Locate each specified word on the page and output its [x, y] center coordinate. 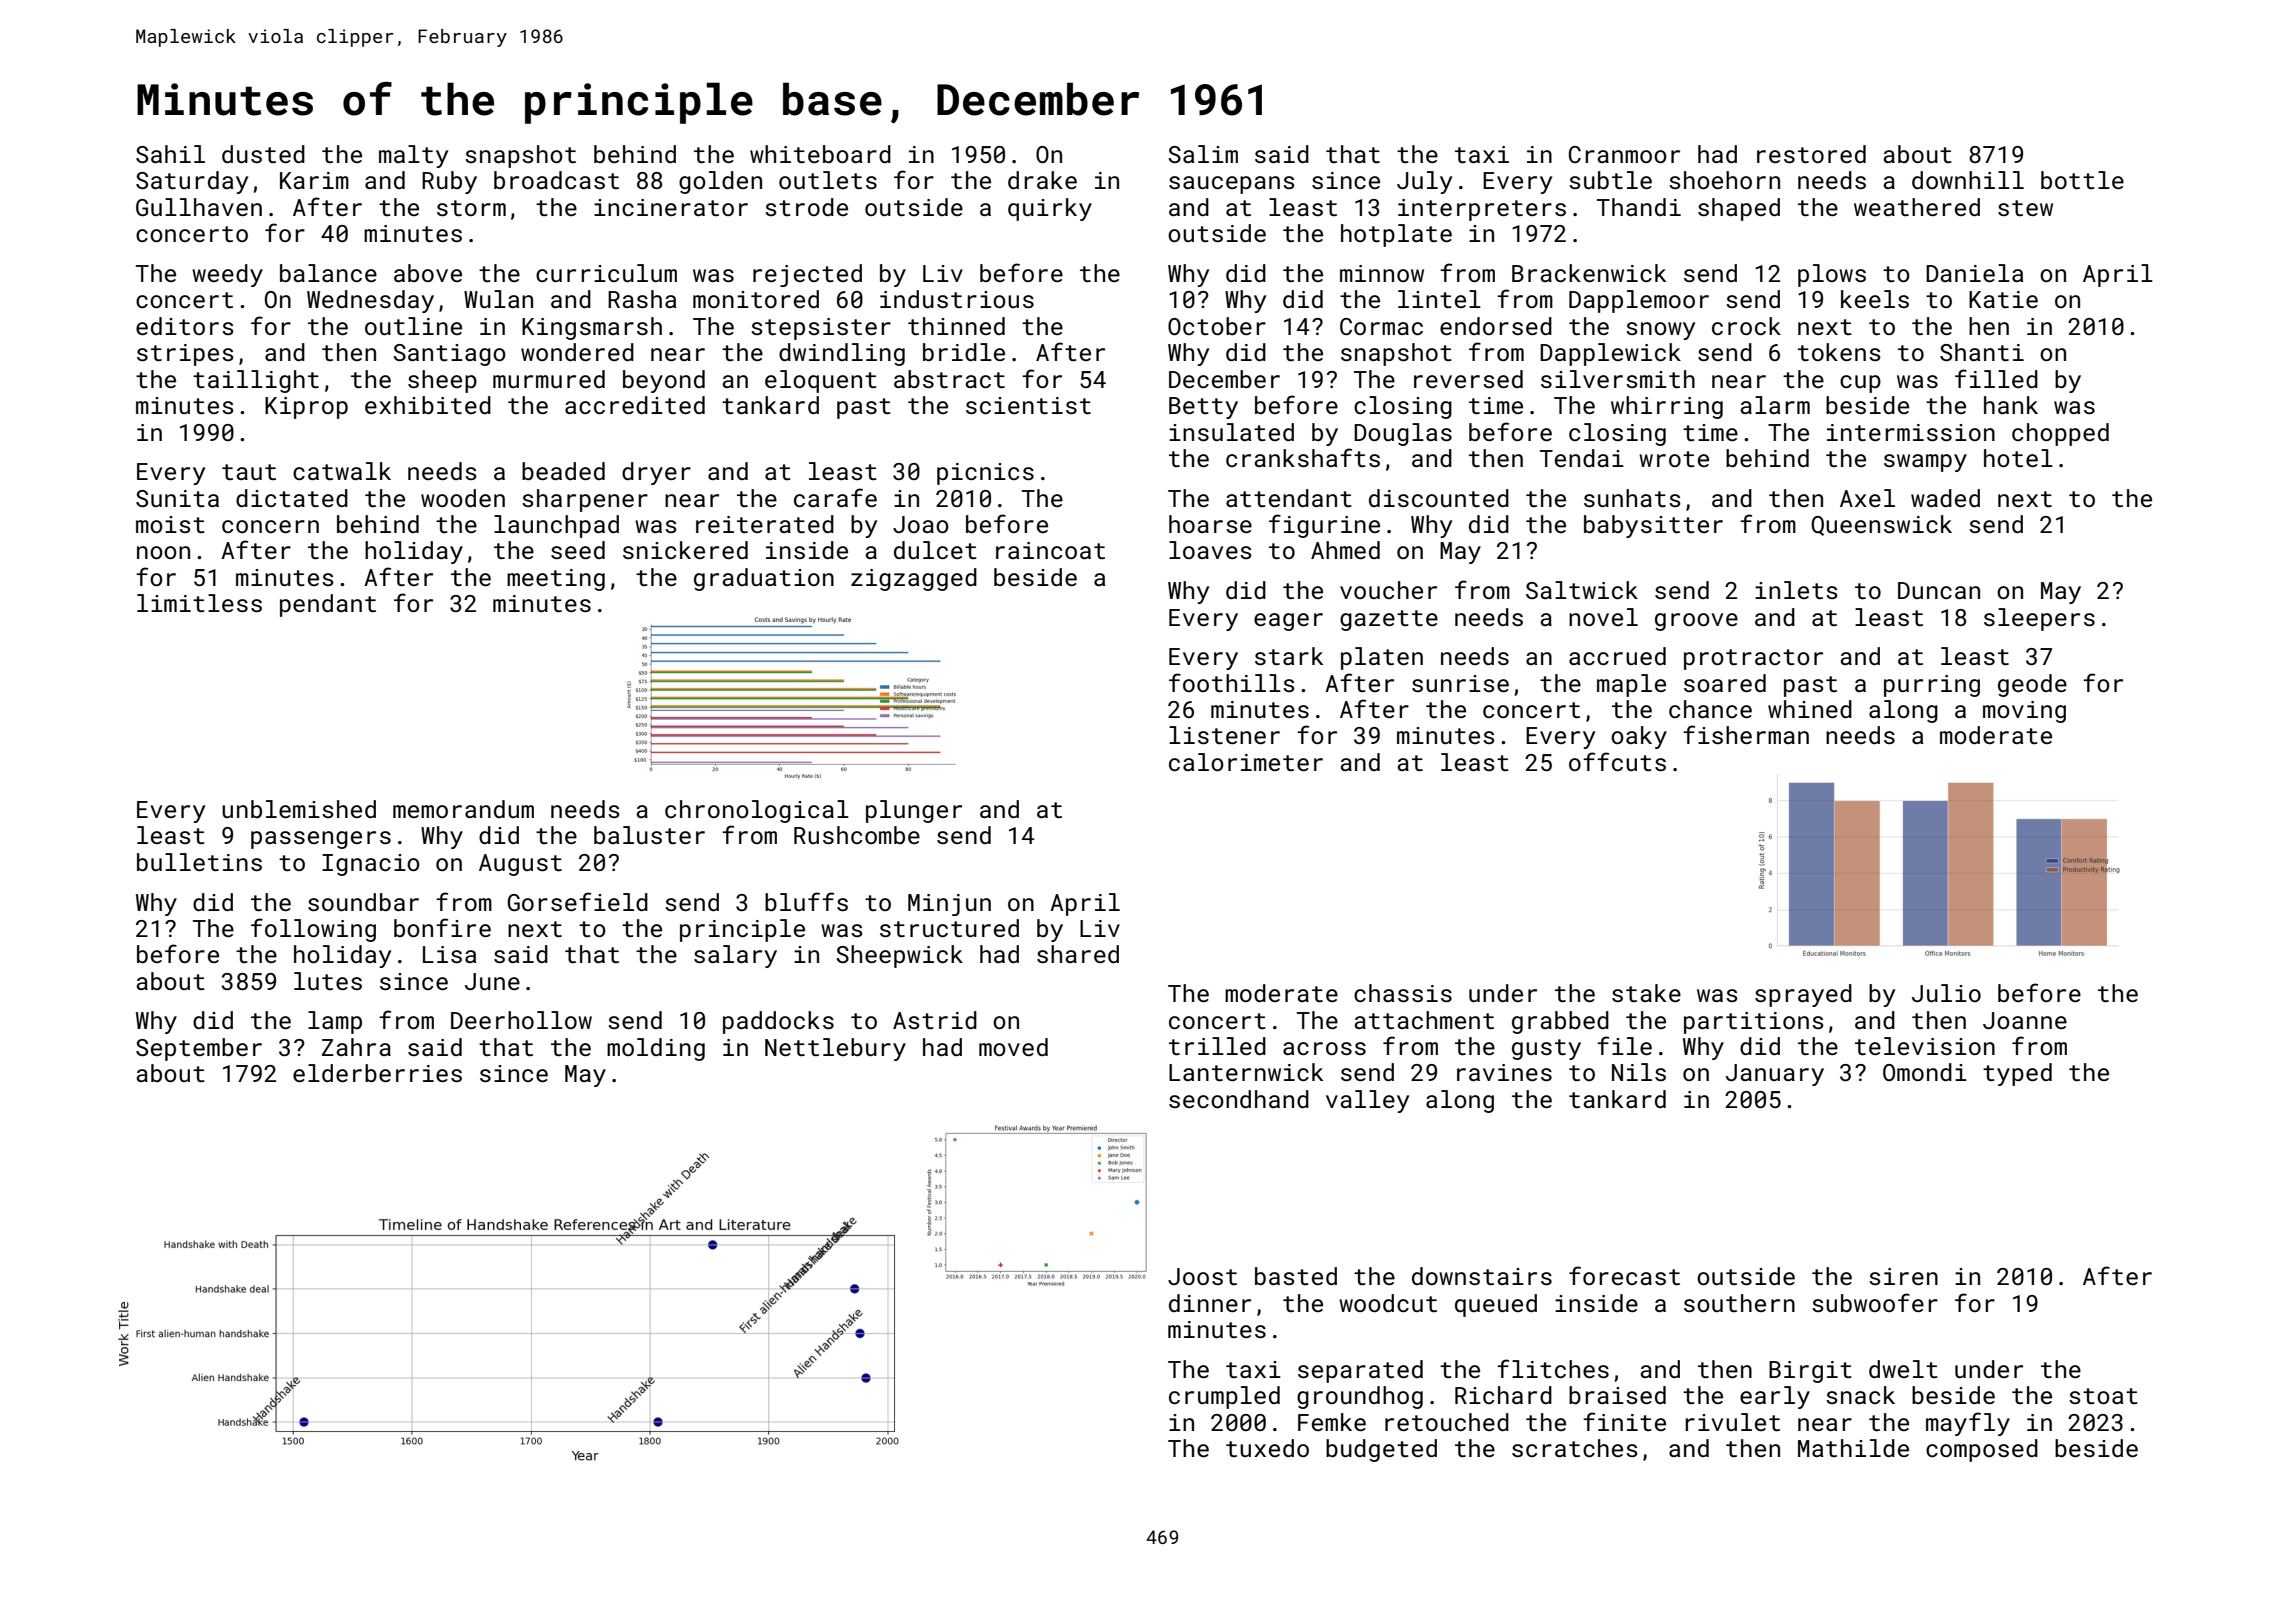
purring [1932, 686]
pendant [328, 605]
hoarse [1210, 524]
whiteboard [820, 154]
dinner [1210, 1303]
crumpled [1224, 1397]
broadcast [556, 180]
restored [1811, 154]
